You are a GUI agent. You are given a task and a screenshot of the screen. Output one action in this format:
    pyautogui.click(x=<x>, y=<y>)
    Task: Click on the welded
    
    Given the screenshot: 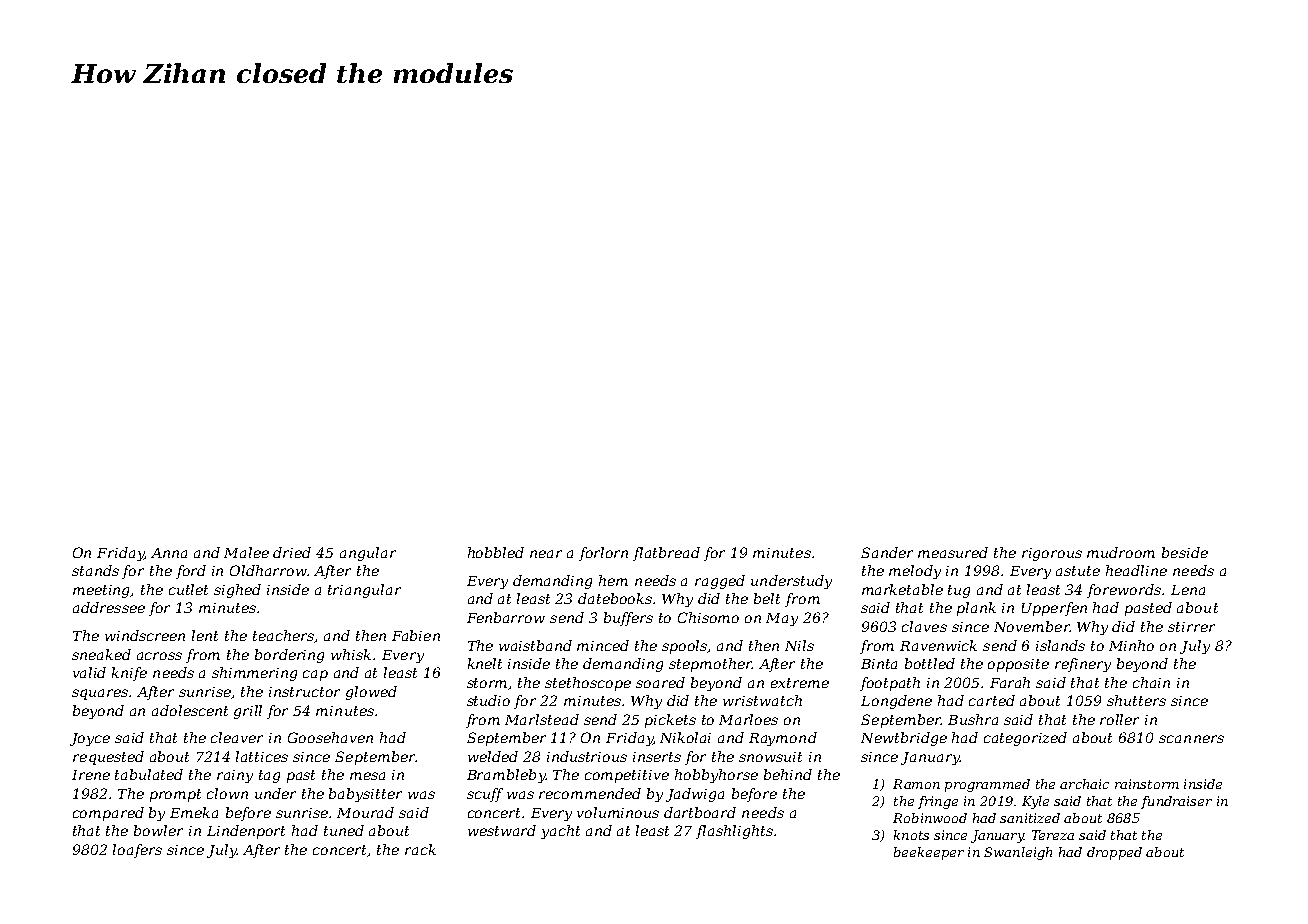 What is the action you would take?
    pyautogui.click(x=493, y=756)
